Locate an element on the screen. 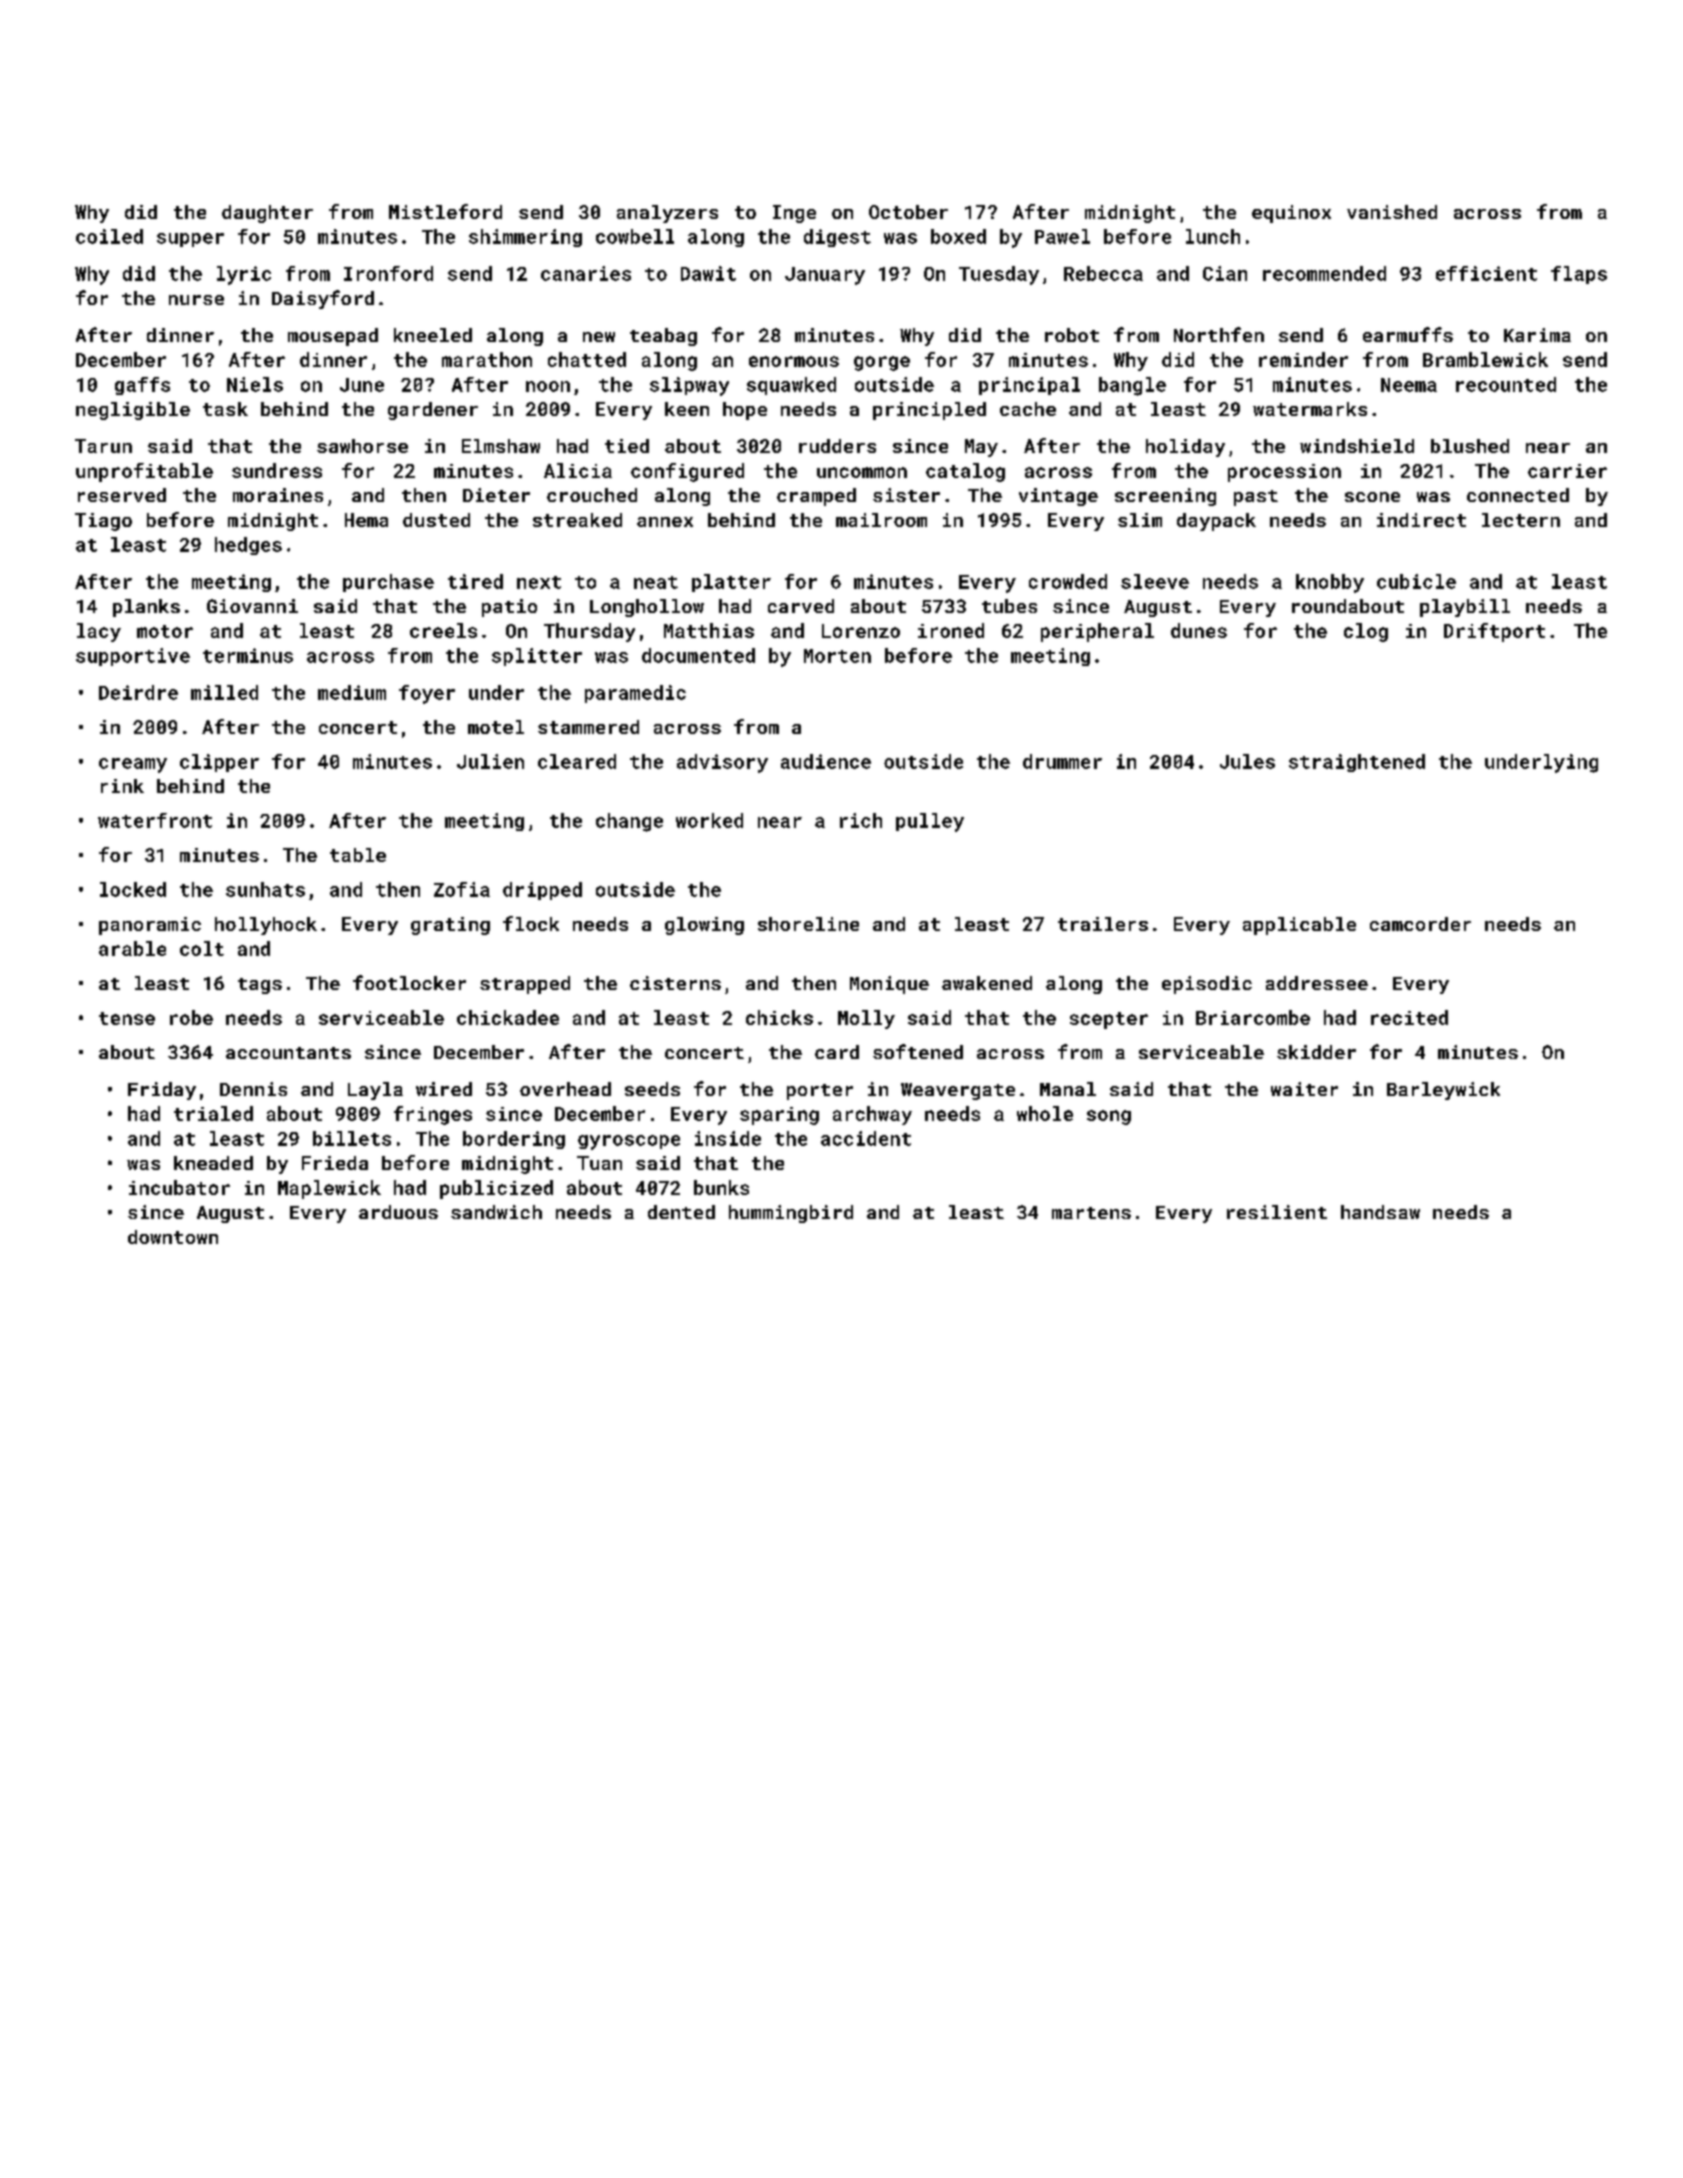 The width and height of the screenshot is (1683, 2178). sunhats is located at coordinates (265, 889).
